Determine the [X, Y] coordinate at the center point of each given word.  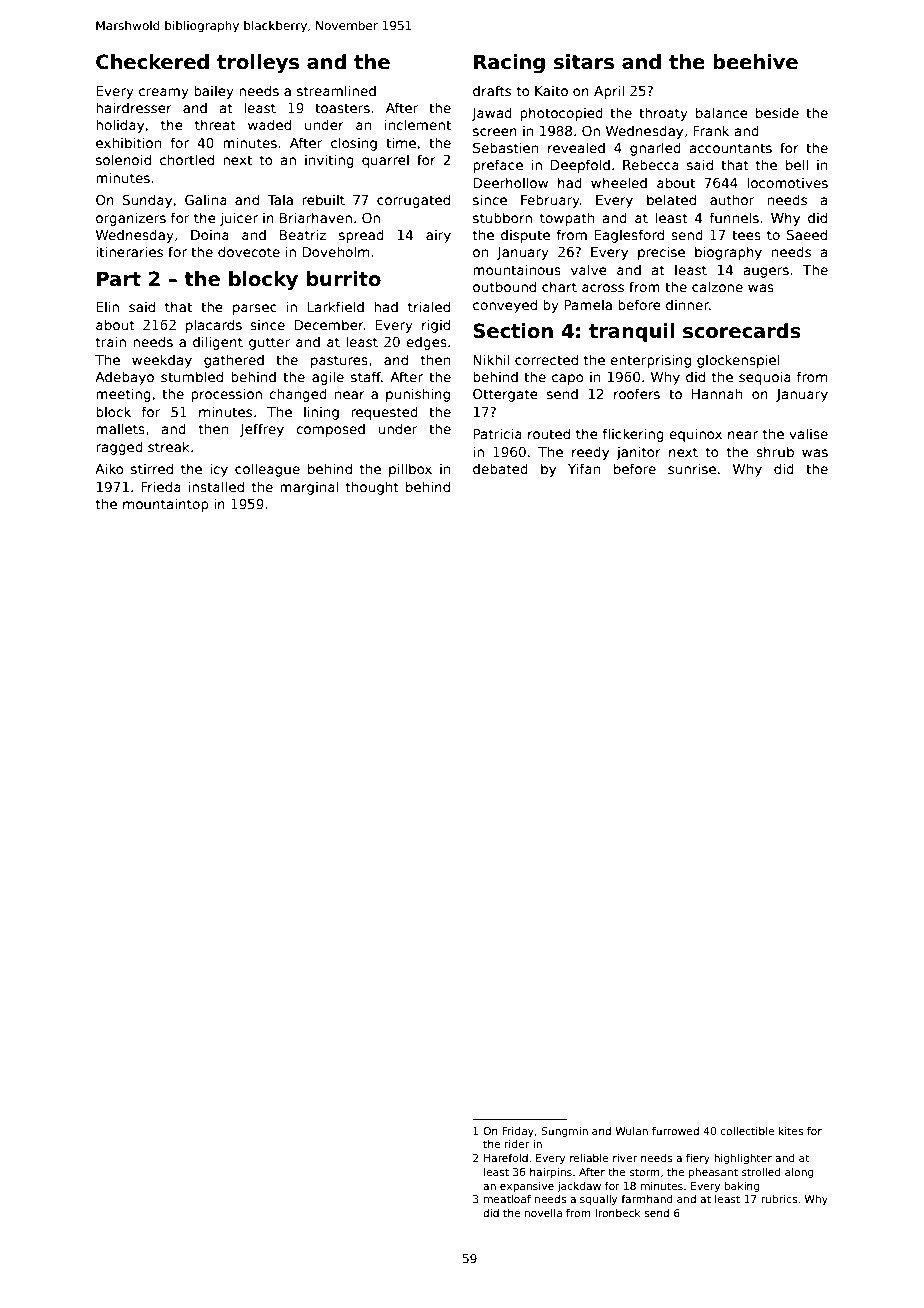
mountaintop [166, 505]
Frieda [161, 486]
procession [226, 395]
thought [372, 488]
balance [722, 112]
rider [517, 1144]
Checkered [152, 62]
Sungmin [564, 1132]
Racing [509, 64]
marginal [309, 488]
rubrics [779, 1199]
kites [791, 1131]
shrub [775, 451]
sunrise [692, 468]
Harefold [506, 1158]
